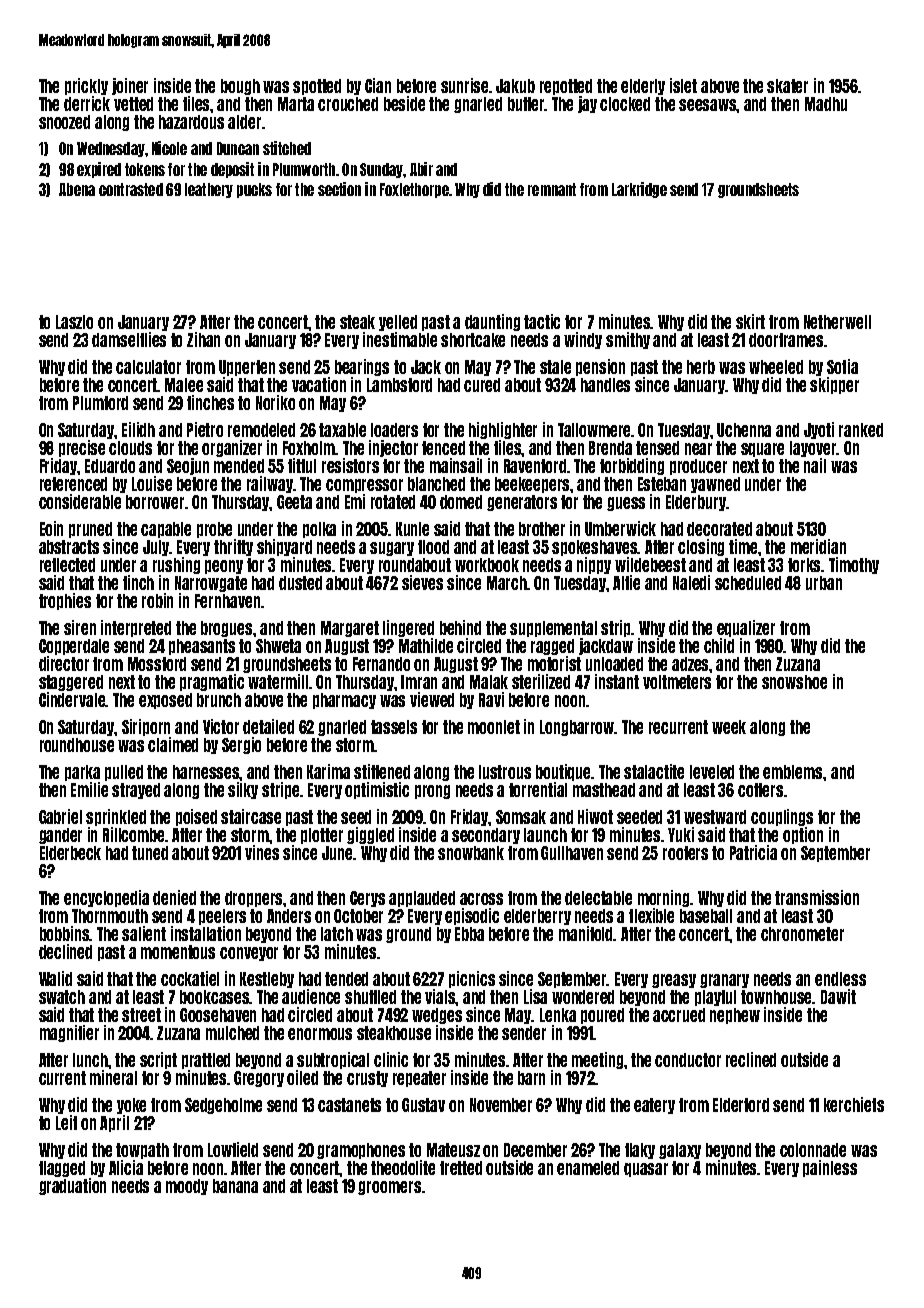 Image resolution: width=924 pixels, height=1308 pixels. I want to click on transmission, so click(817, 897).
